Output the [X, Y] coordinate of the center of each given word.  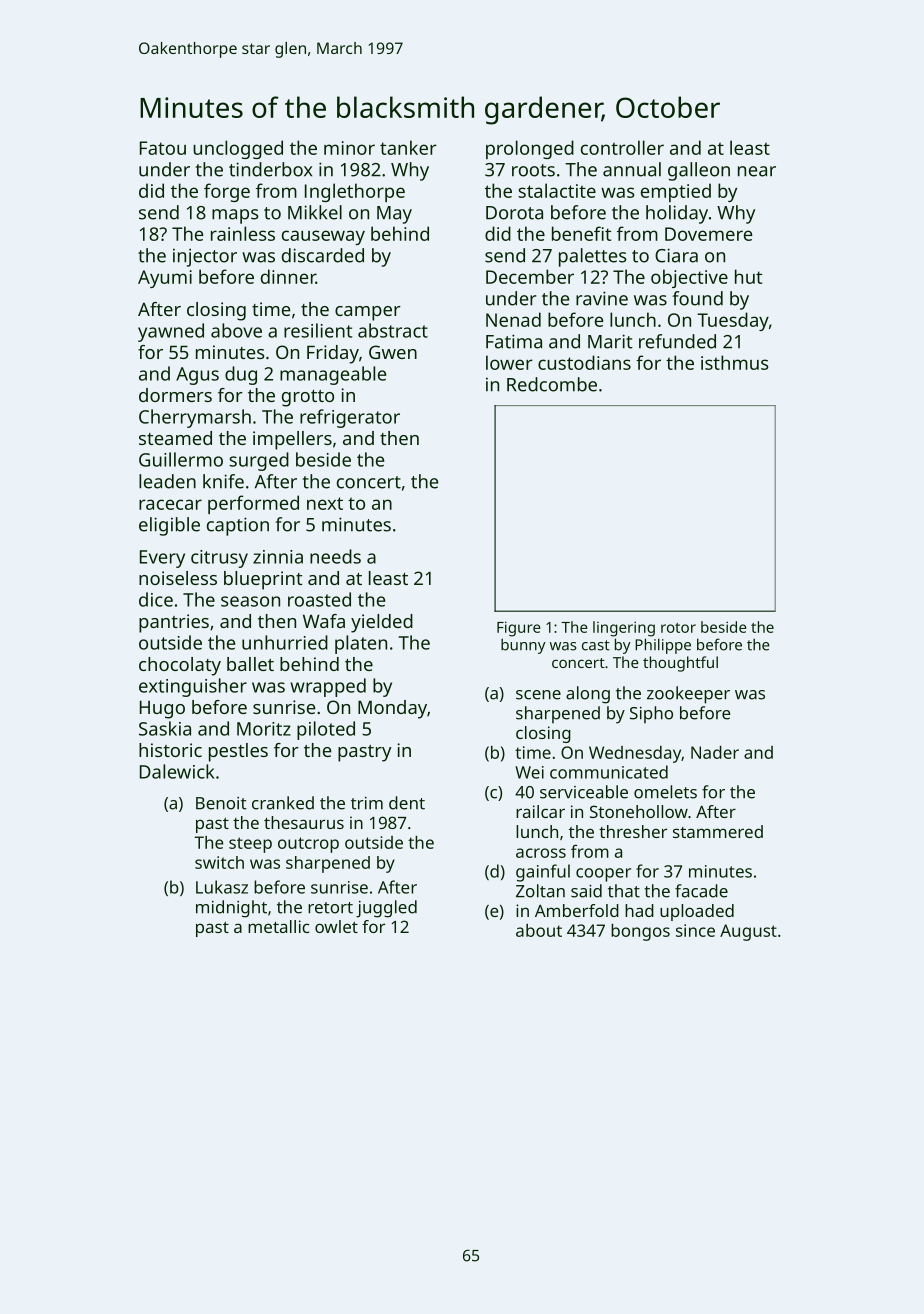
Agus [197, 376]
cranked [283, 803]
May [394, 215]
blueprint [263, 580]
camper [368, 313]
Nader [715, 752]
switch [219, 862]
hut [748, 276]
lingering [624, 629]
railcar [540, 811]
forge [227, 192]
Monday [392, 709]
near [757, 171]
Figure [519, 629]
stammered [718, 831]
